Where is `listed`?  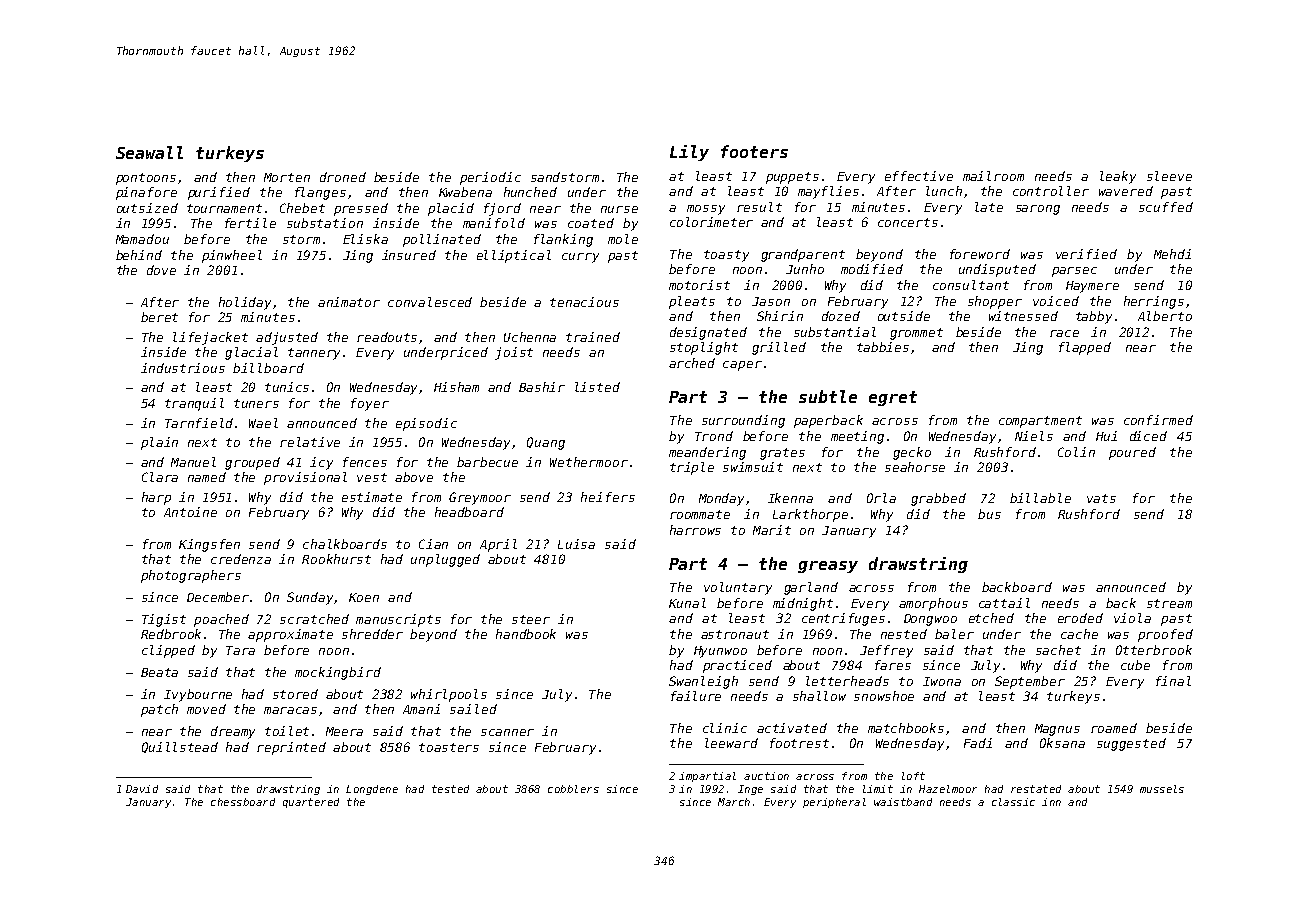
listed is located at coordinates (597, 387).
